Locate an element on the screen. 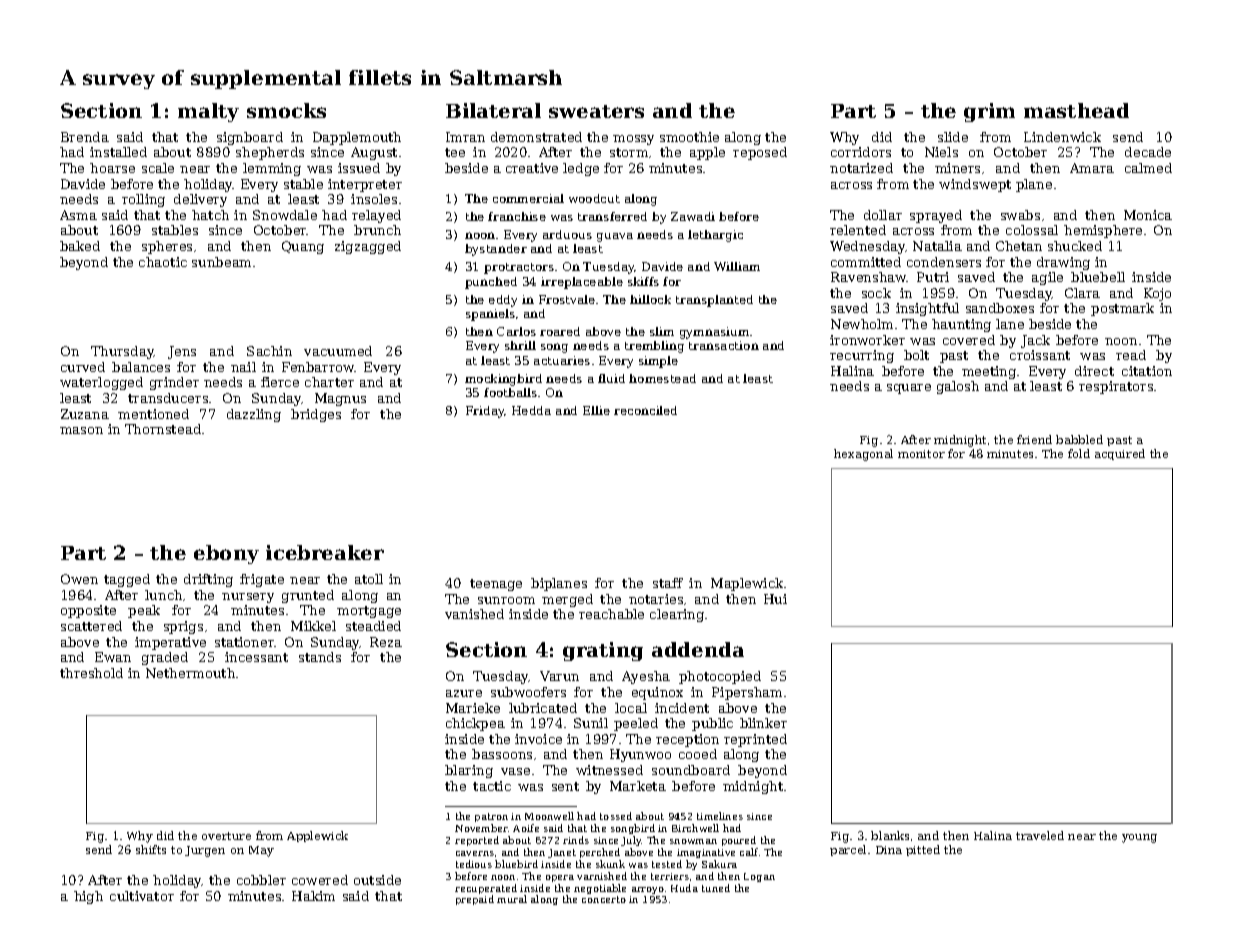 The width and height of the screenshot is (1233, 952). blaring is located at coordinates (469, 771).
